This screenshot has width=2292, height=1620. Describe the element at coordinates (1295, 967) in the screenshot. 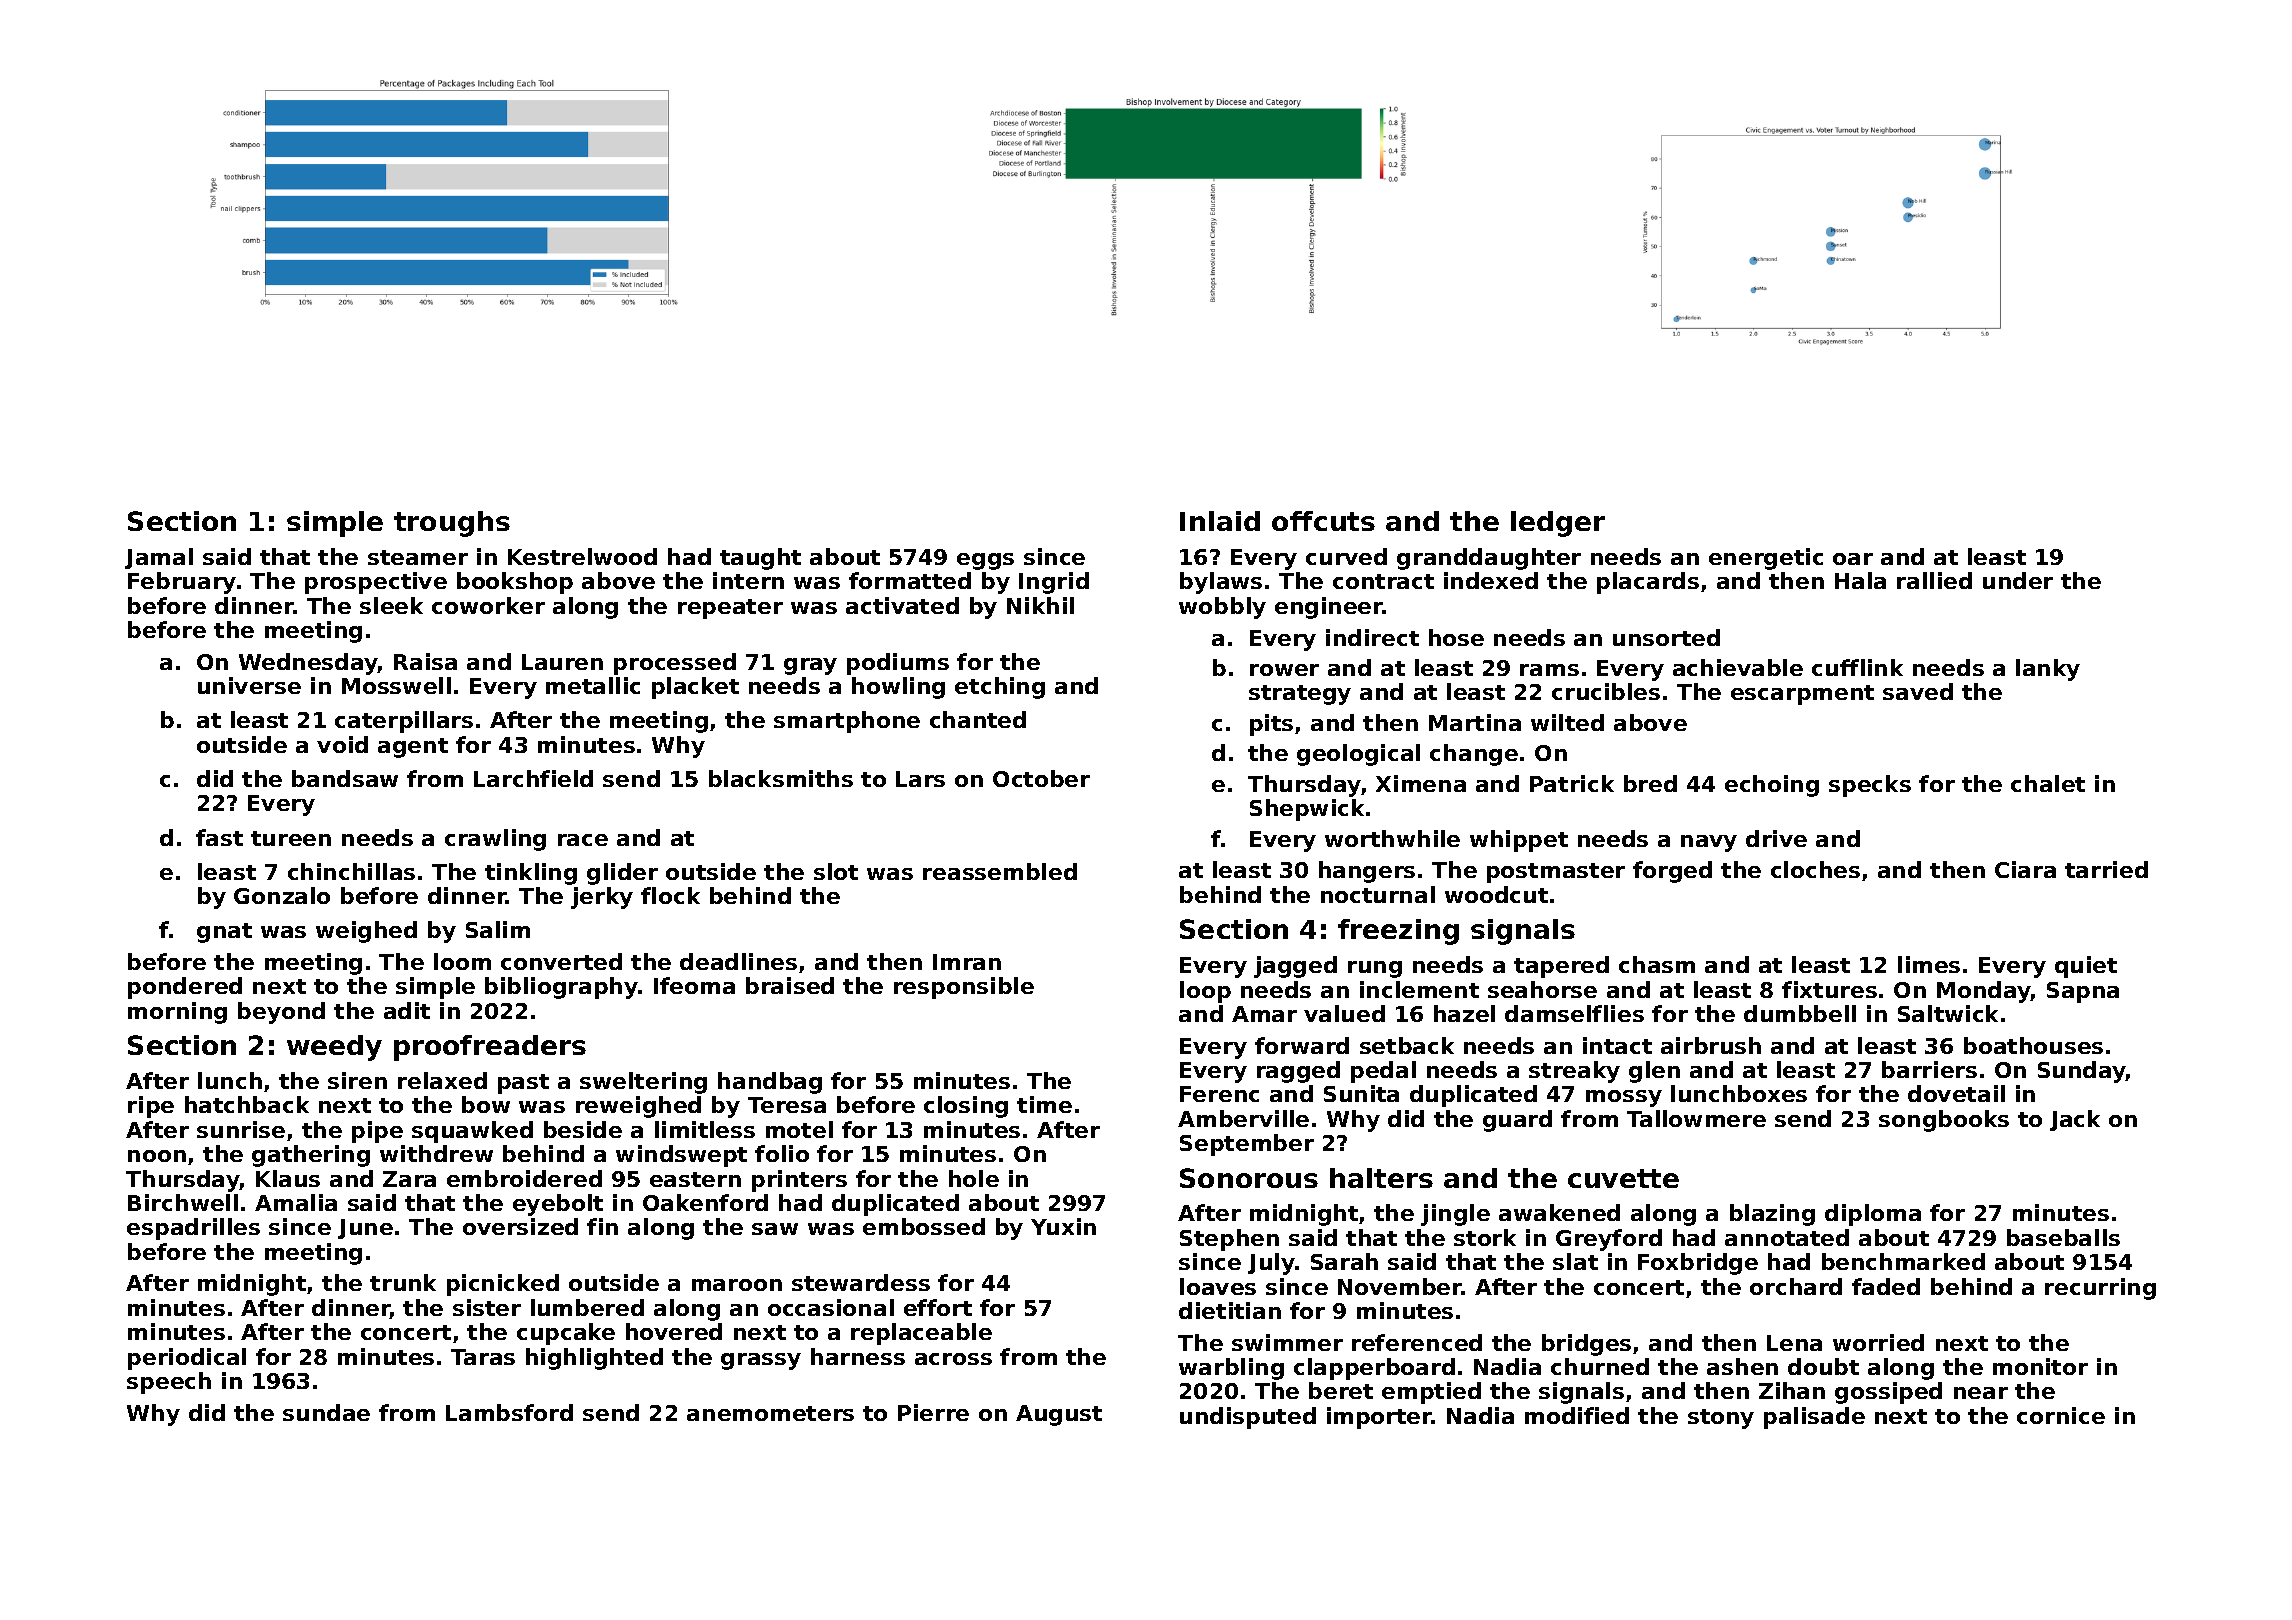

I see `jagged` at that location.
